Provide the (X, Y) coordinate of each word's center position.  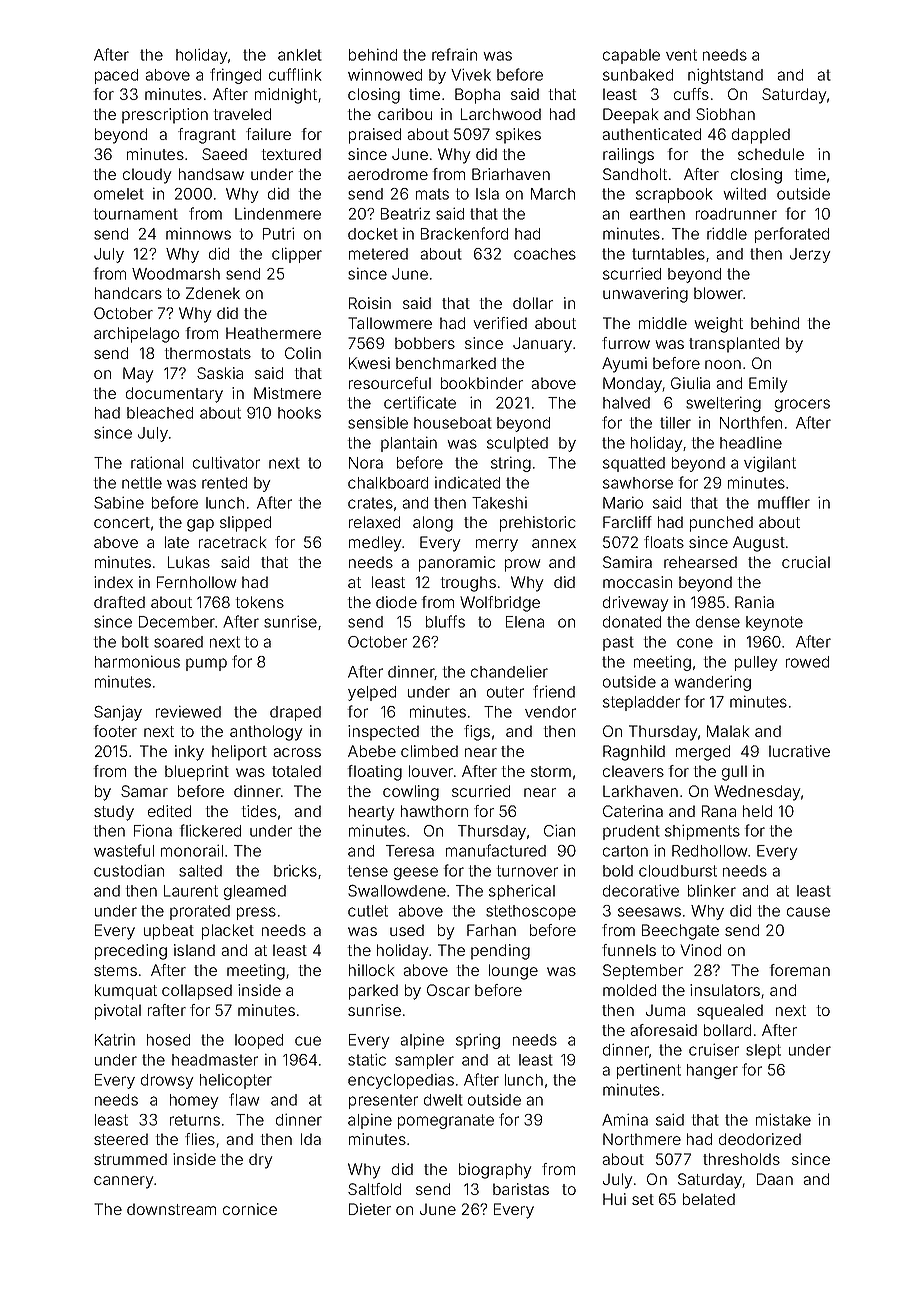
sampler (424, 1061)
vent (681, 55)
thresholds (741, 1159)
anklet (300, 55)
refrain (454, 54)
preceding (131, 952)
